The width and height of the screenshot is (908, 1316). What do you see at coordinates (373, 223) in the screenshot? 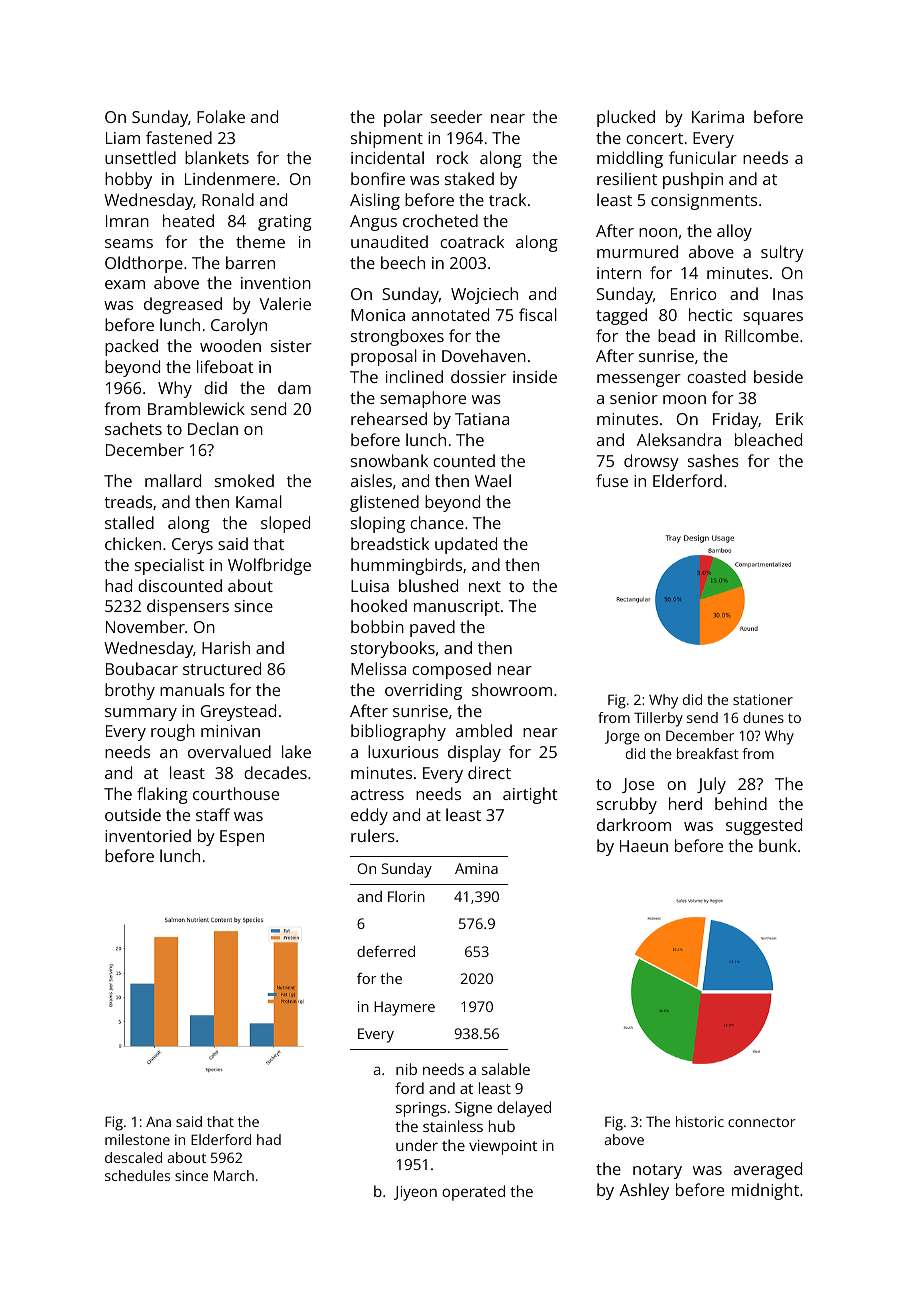
I see `Angus` at bounding box center [373, 223].
